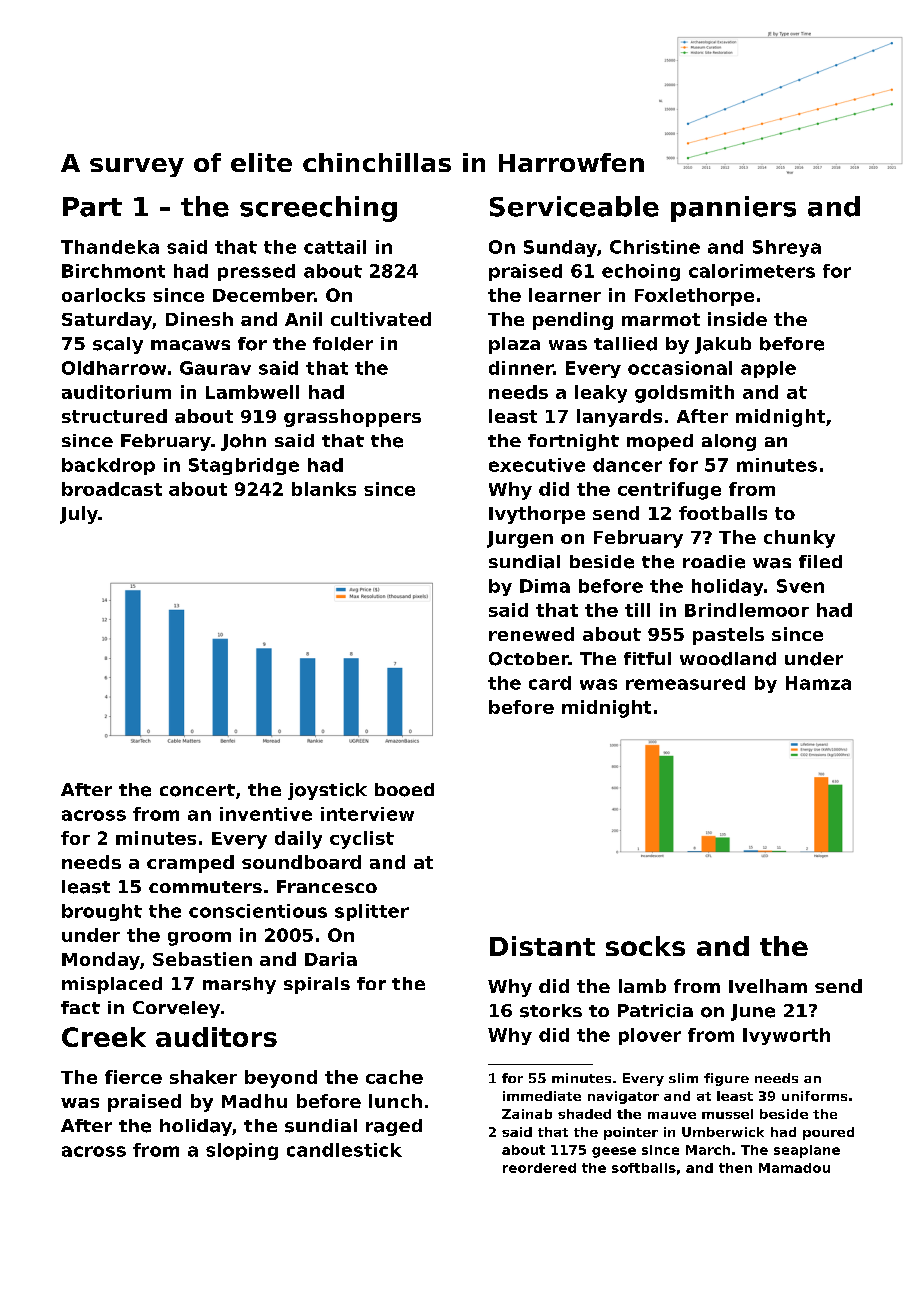  What do you see at coordinates (92, 207) in the screenshot?
I see `Part` at bounding box center [92, 207].
